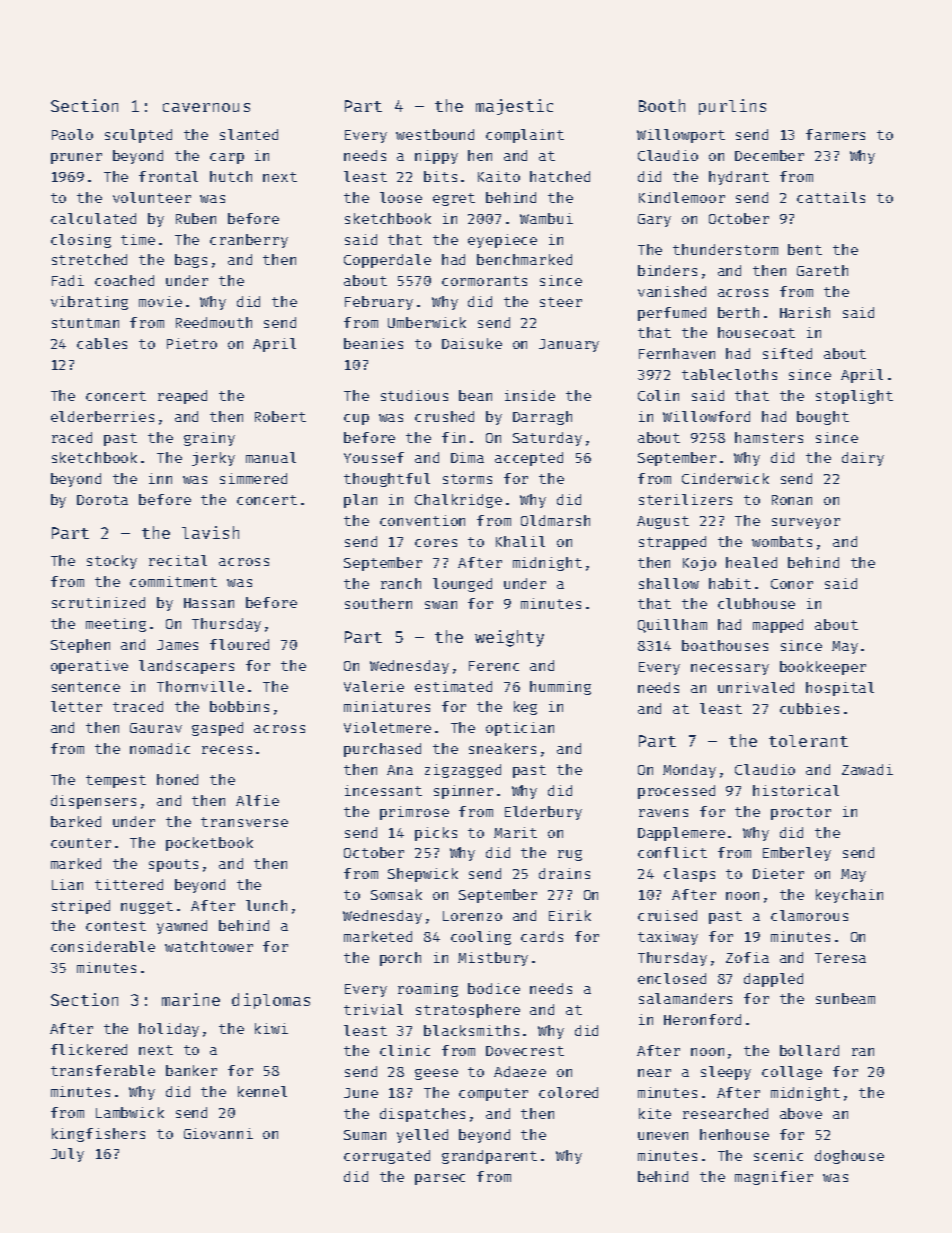 The width and height of the document is (952, 1233). I want to click on parsec, so click(440, 1179).
